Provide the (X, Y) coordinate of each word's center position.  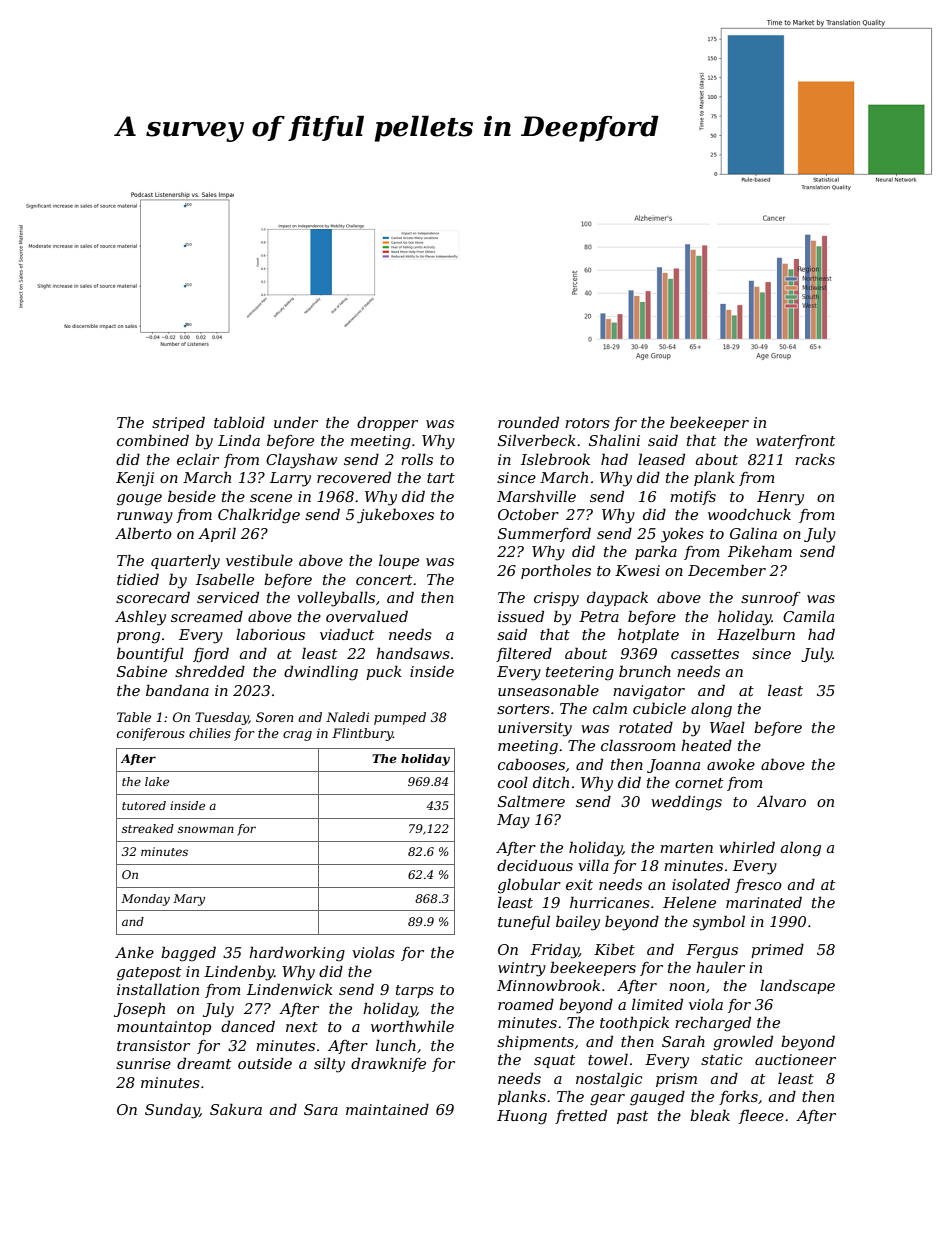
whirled (747, 847)
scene (271, 498)
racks (815, 459)
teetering (580, 673)
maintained (387, 1109)
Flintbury (362, 734)
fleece (761, 1116)
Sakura (236, 1109)
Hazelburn (756, 634)
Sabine (142, 671)
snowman (206, 829)
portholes (556, 571)
